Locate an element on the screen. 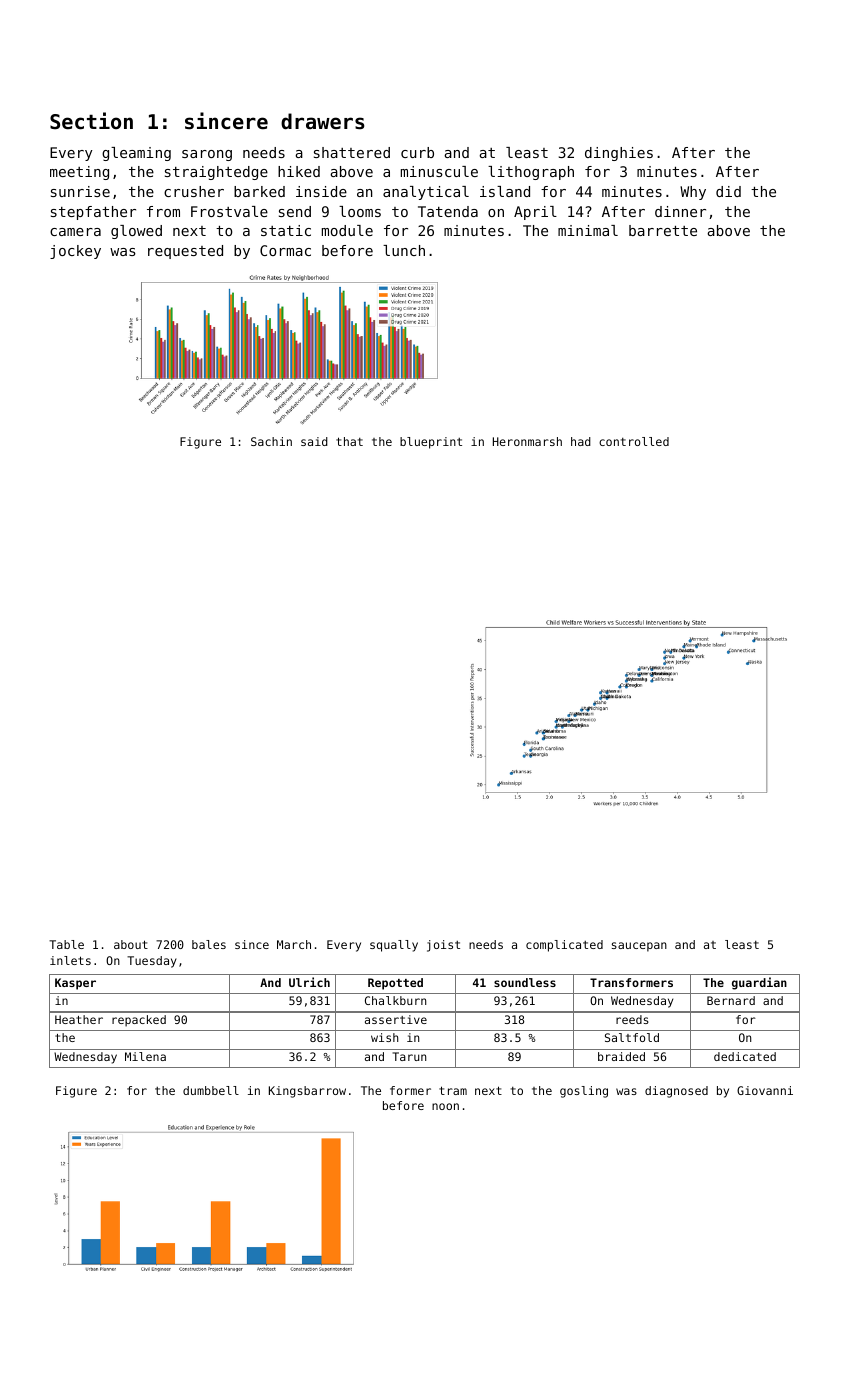 This screenshot has width=849, height=1400. squally is located at coordinates (394, 946).
